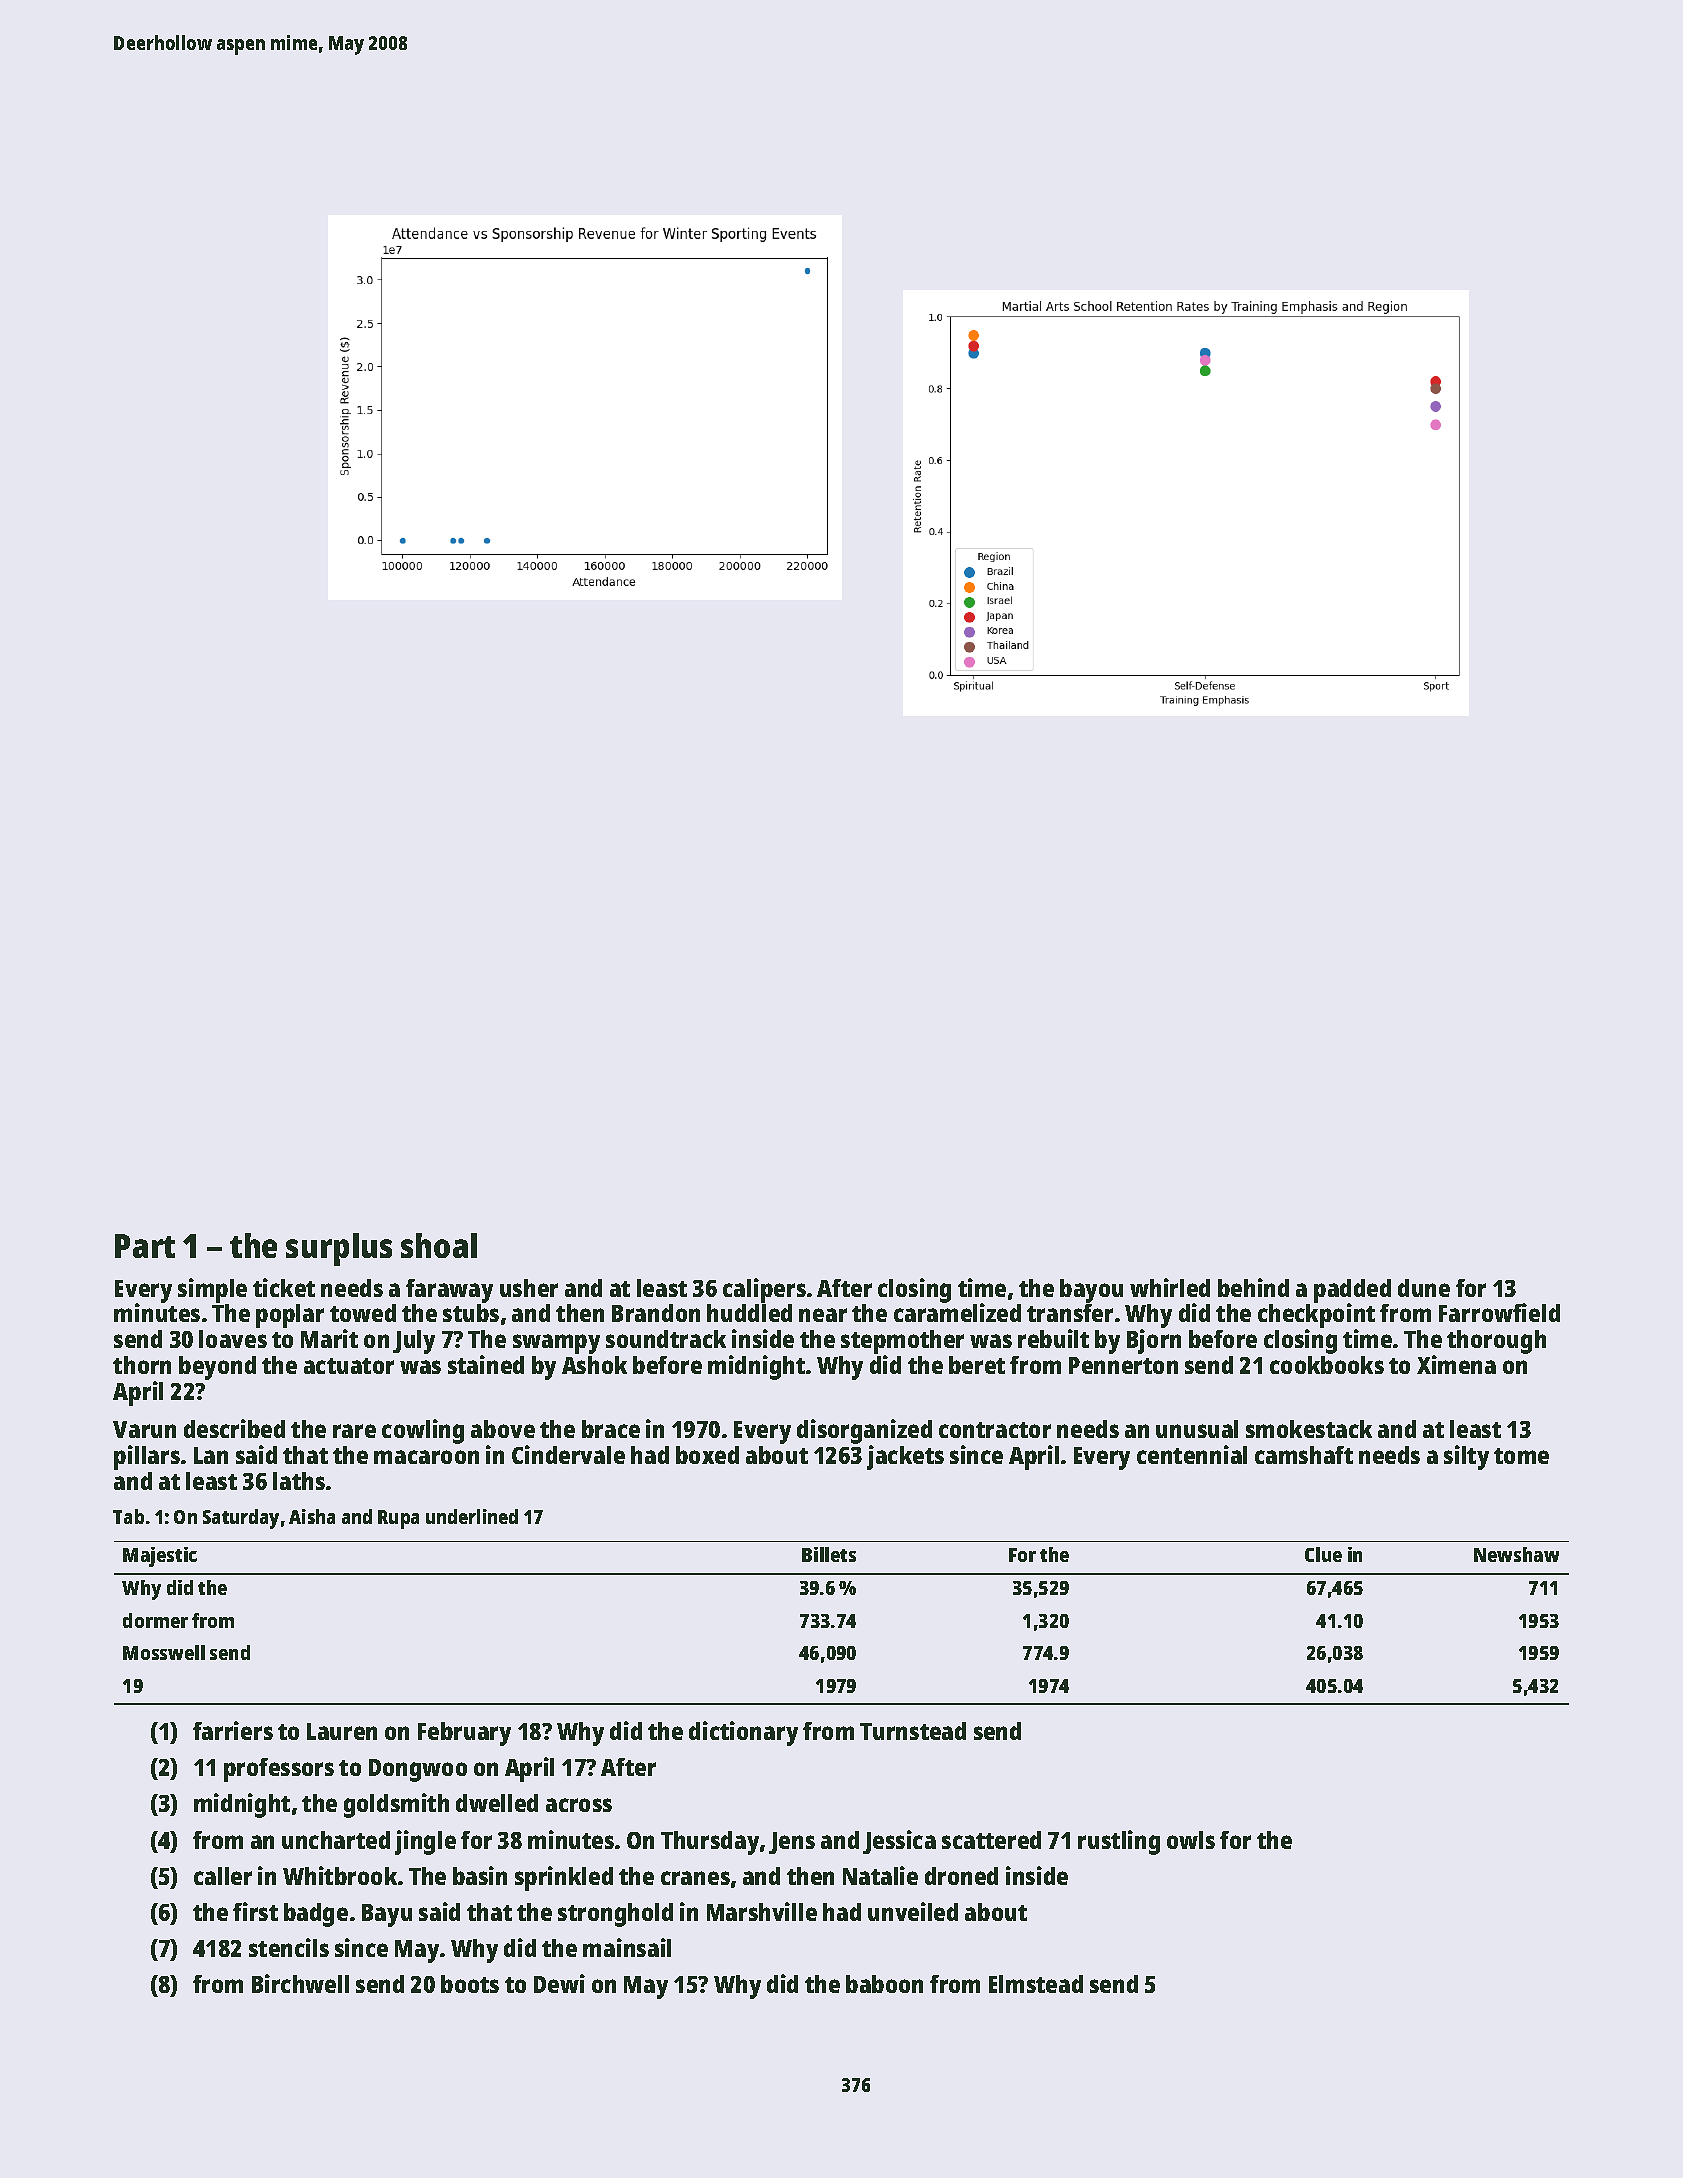 This document has height=2178, width=1683. I want to click on Lauren, so click(342, 1731).
